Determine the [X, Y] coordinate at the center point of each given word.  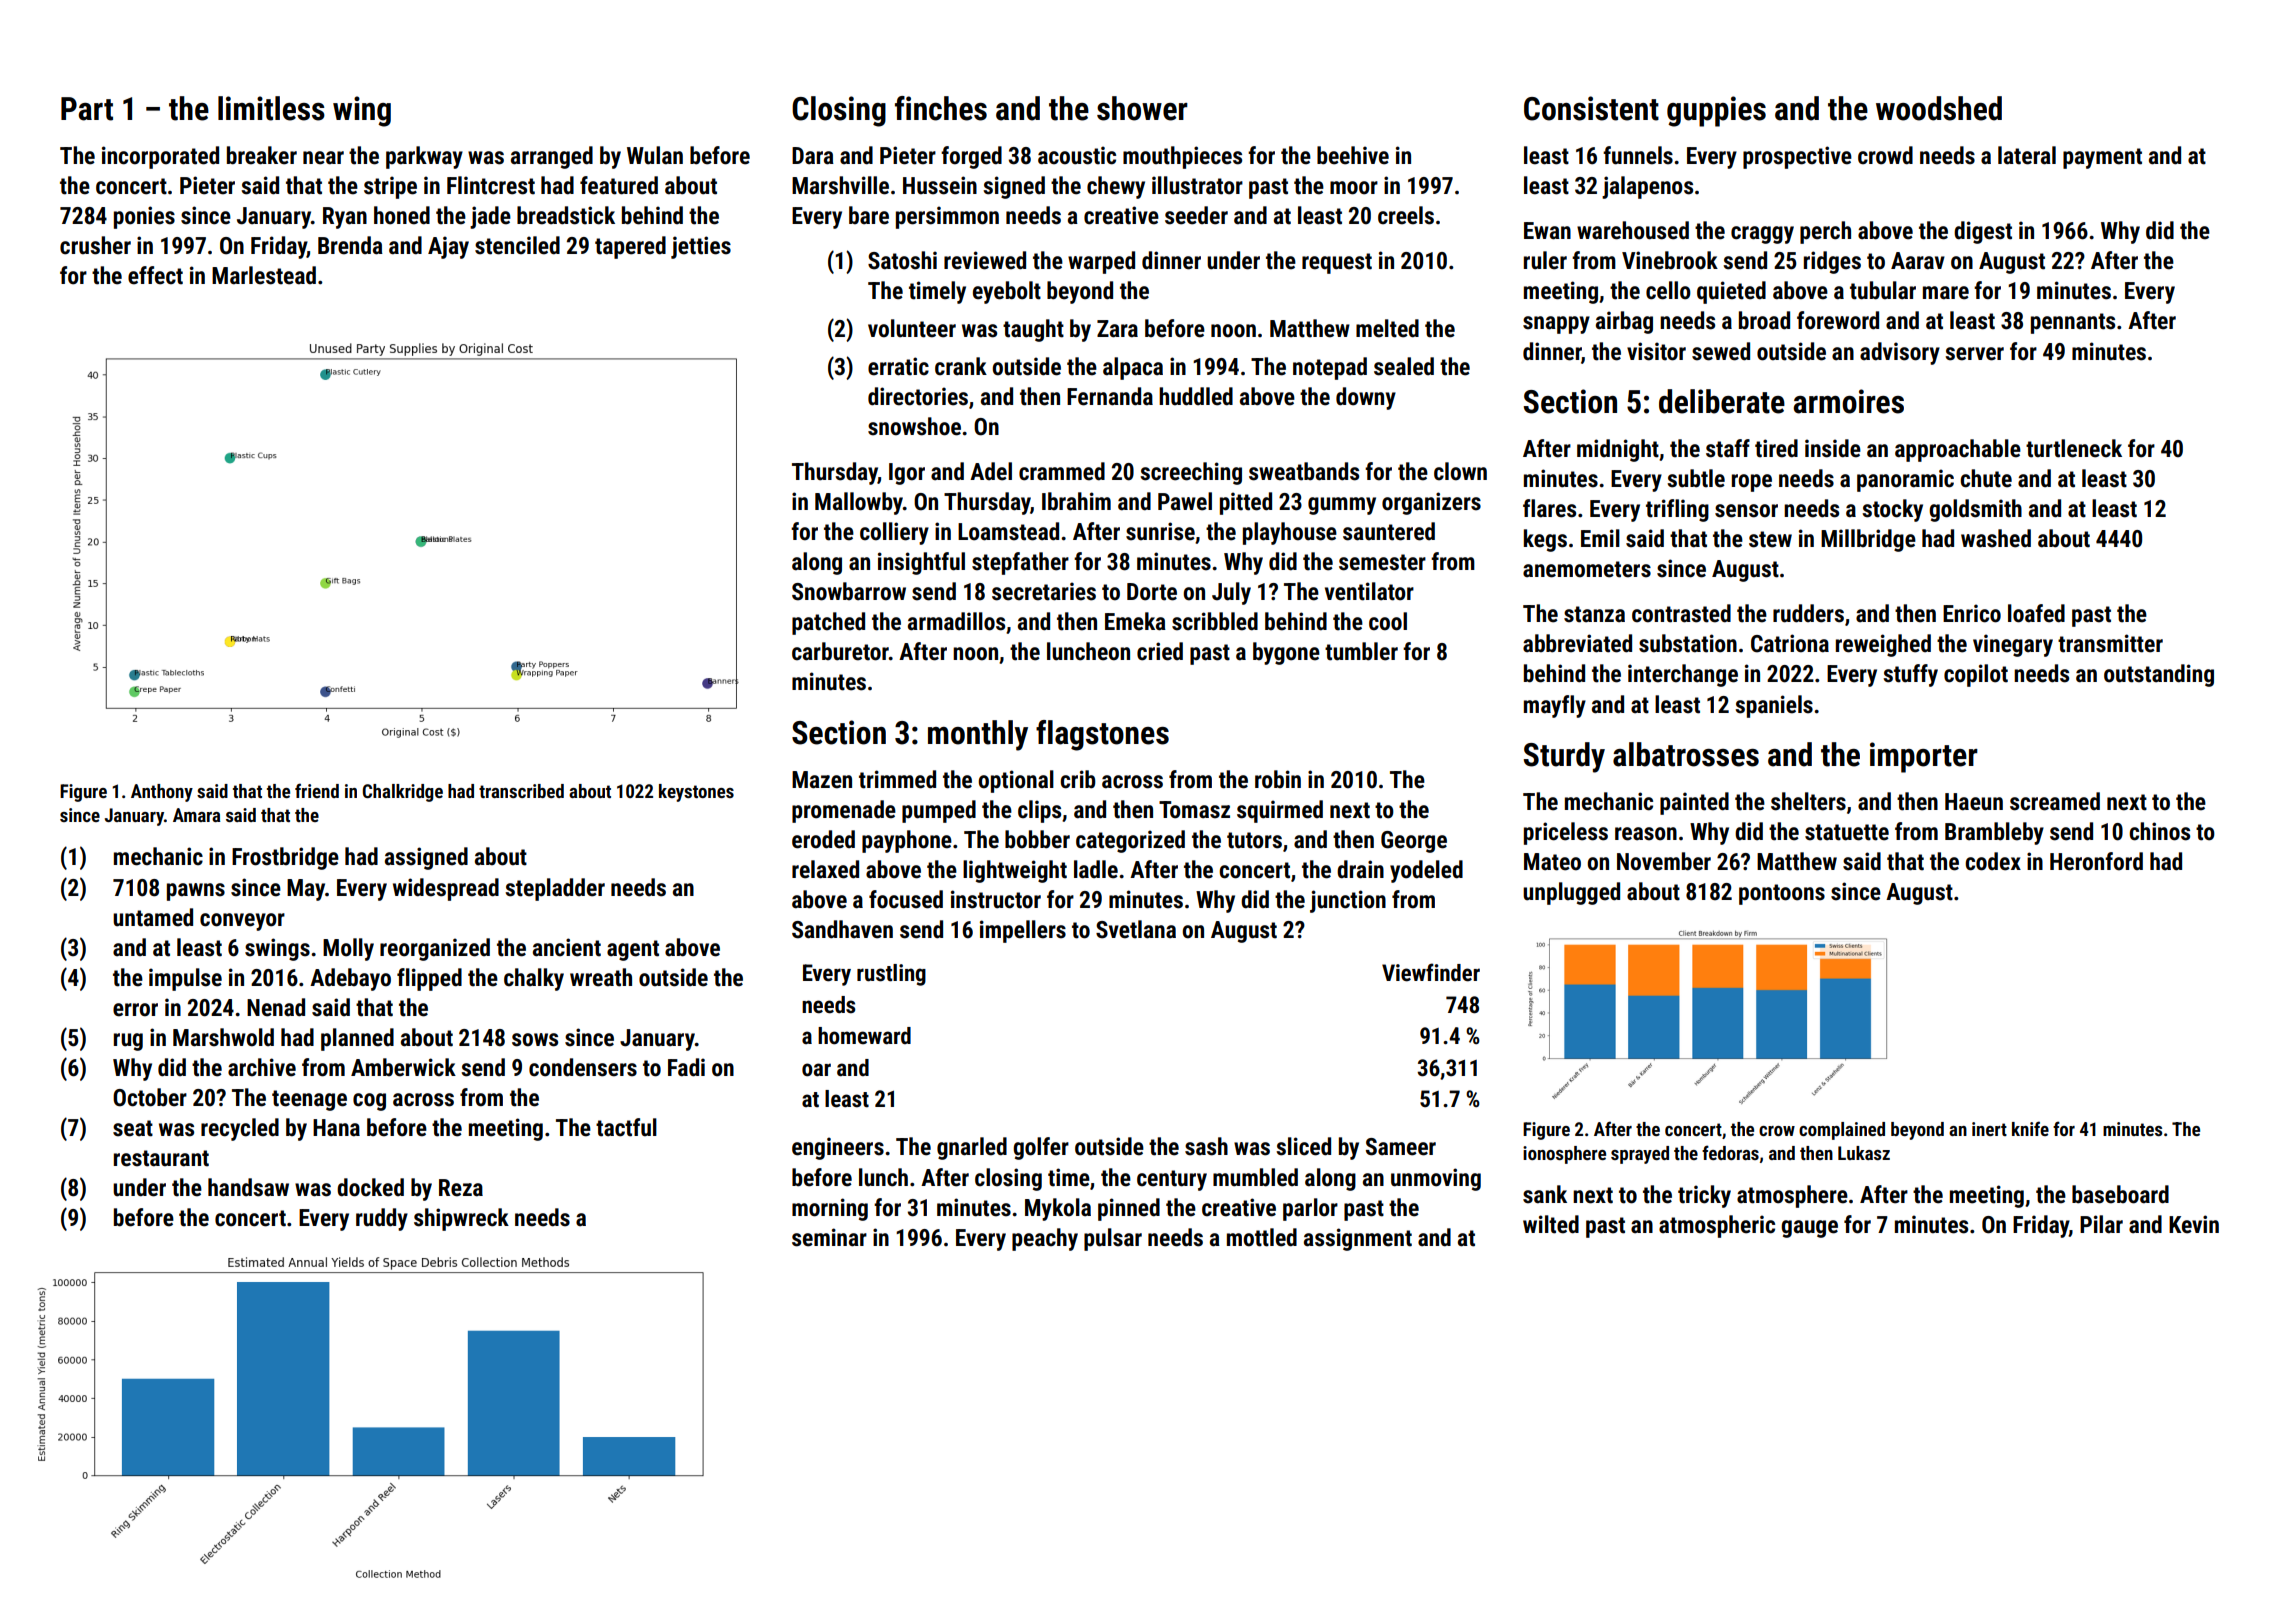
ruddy [382, 1219]
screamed [2055, 801]
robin [1278, 779]
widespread [446, 889]
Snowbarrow [849, 591]
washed [1996, 538]
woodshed [1939, 108]
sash [1206, 1146]
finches [941, 108]
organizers [1431, 503]
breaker [262, 155]
